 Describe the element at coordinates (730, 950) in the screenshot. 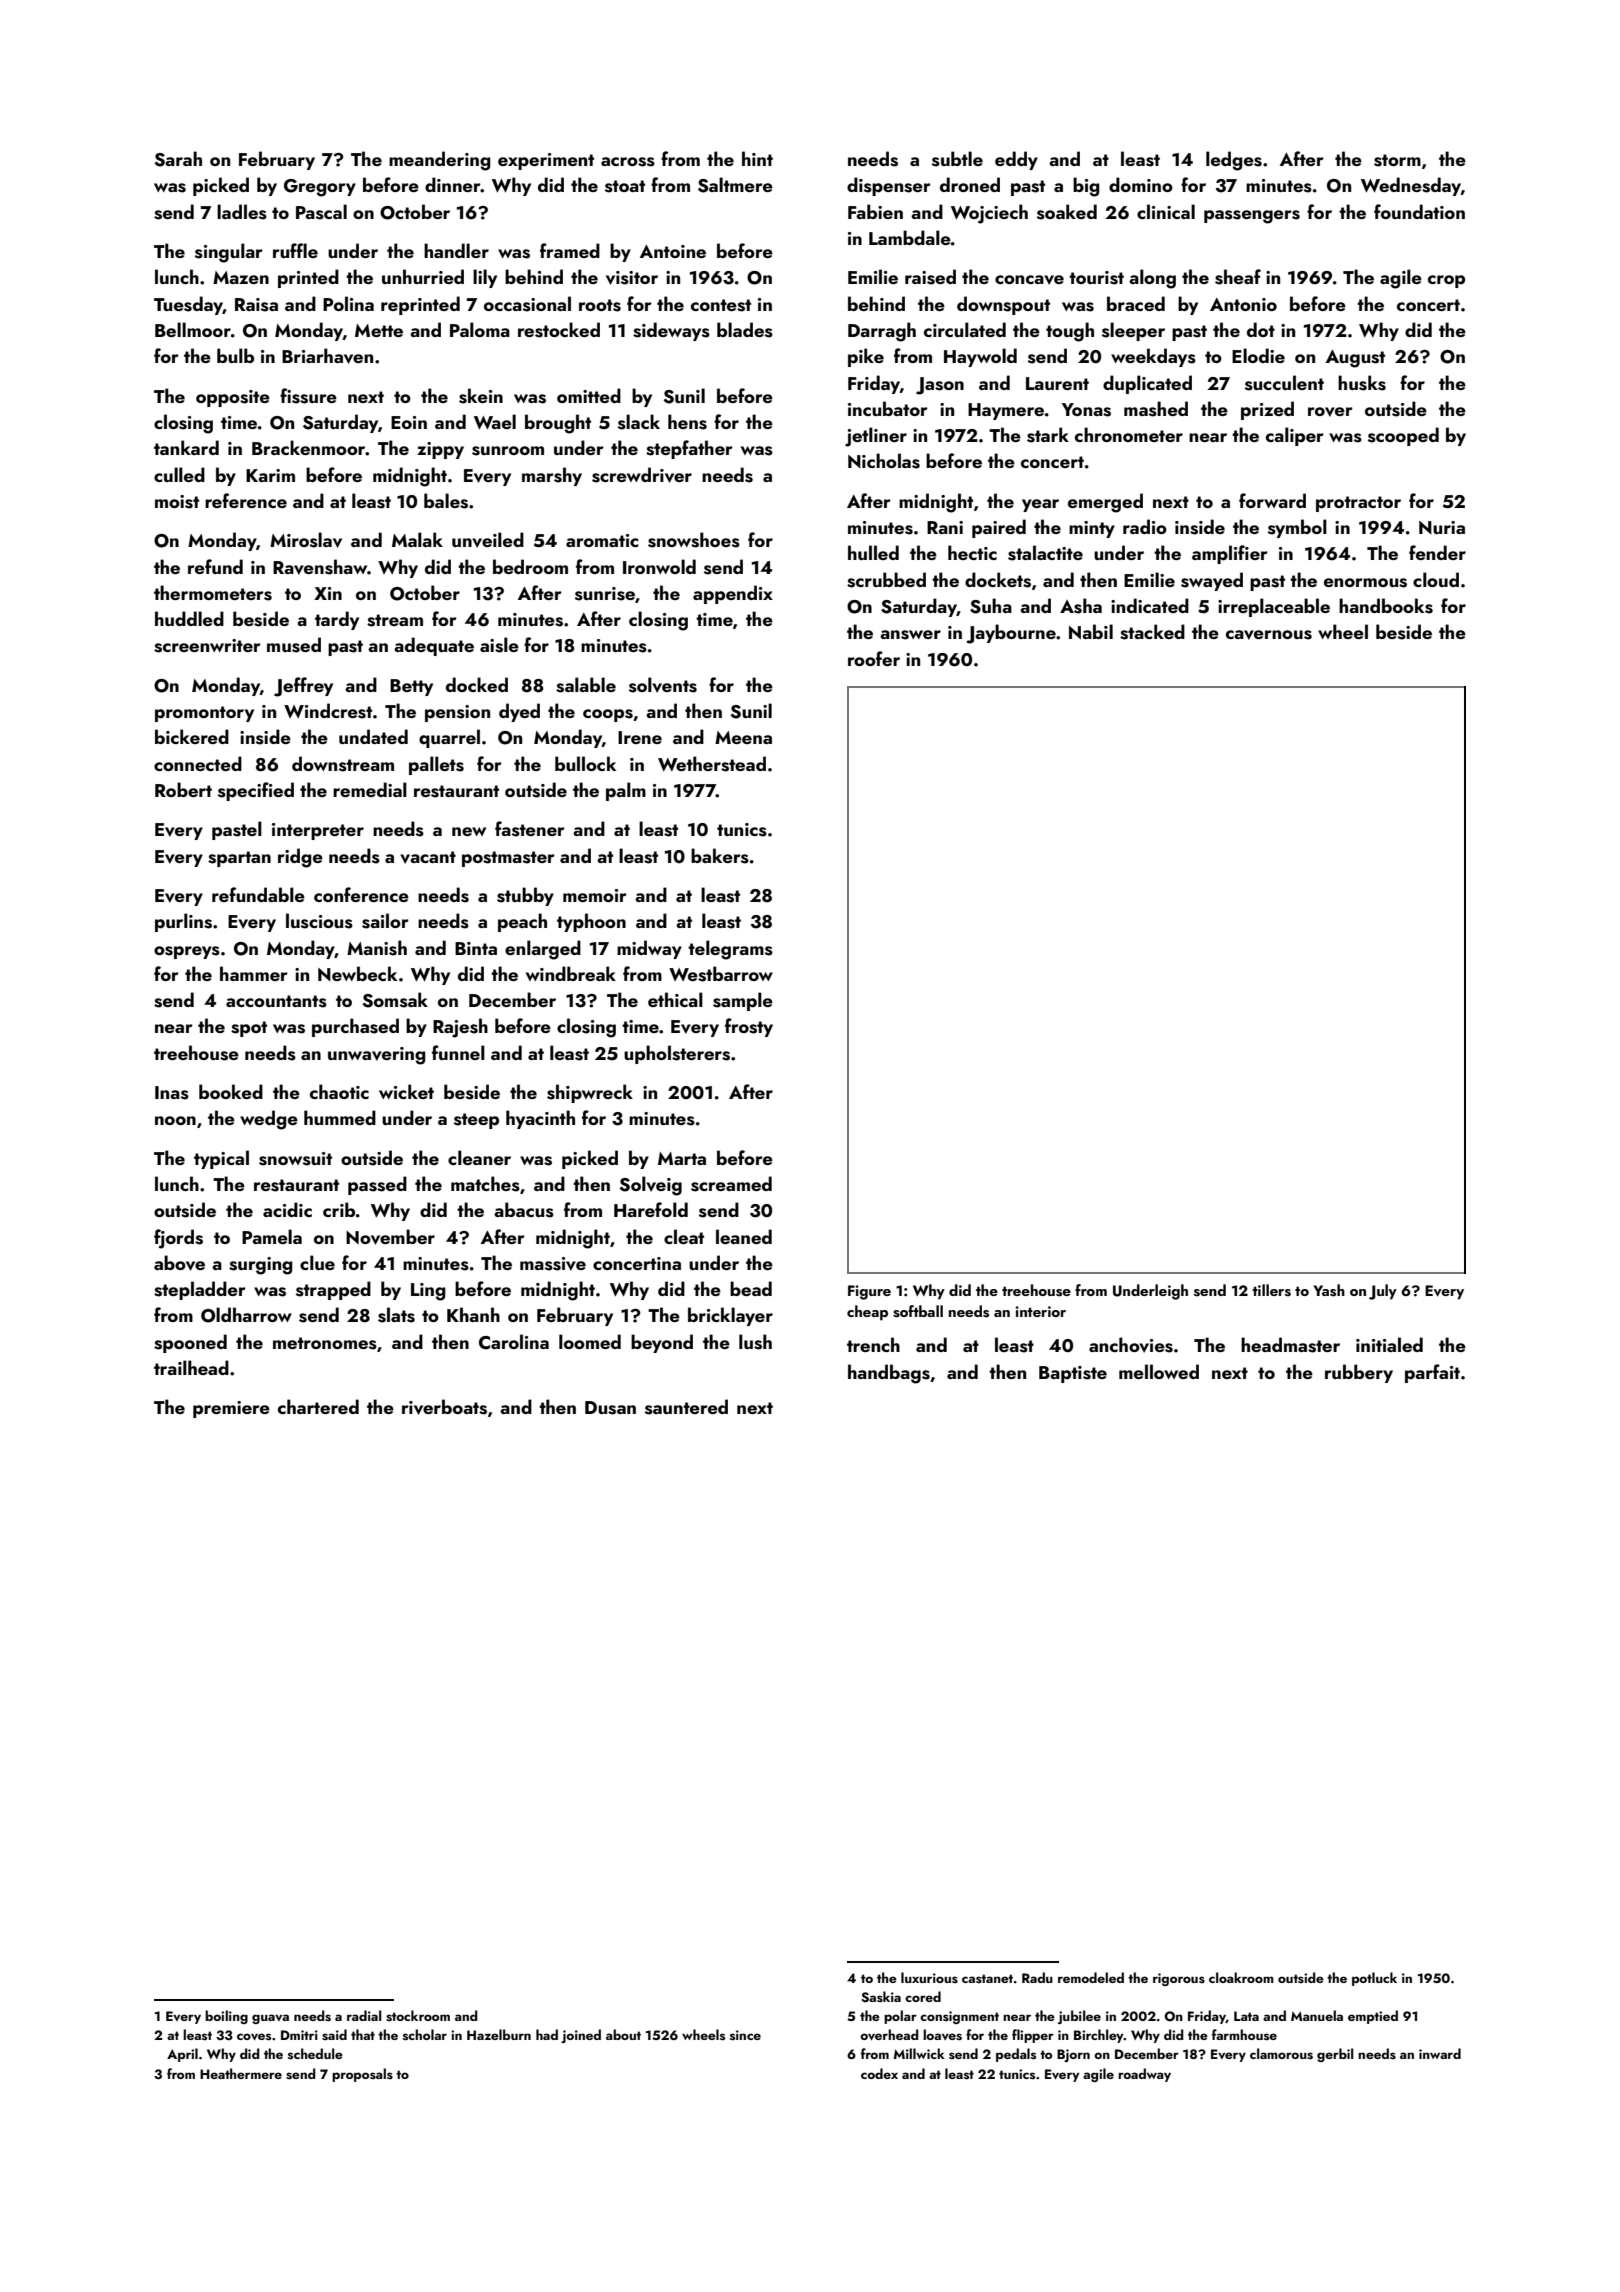

I see `telegrams` at that location.
